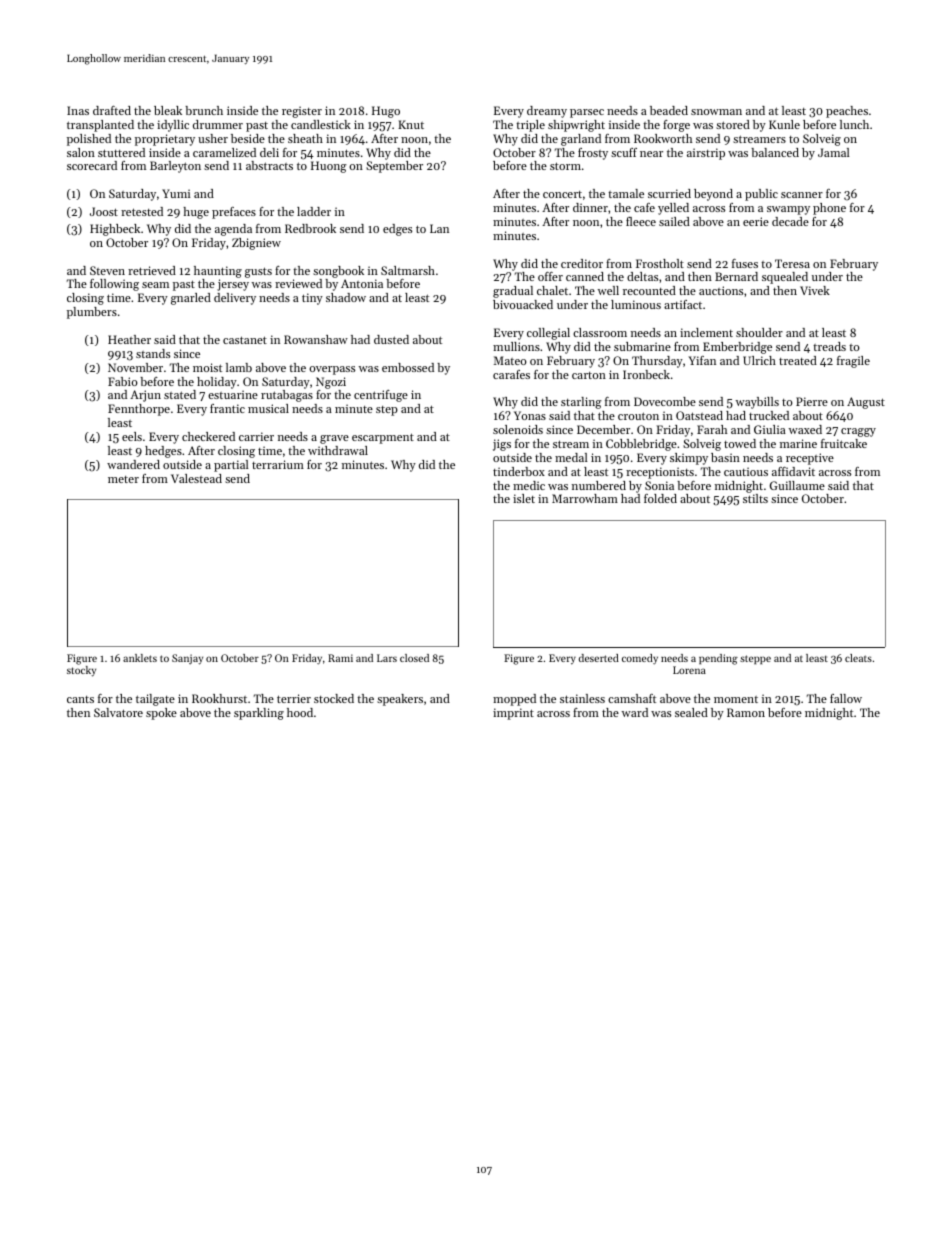 The image size is (952, 1233). I want to click on sealed, so click(691, 712).
